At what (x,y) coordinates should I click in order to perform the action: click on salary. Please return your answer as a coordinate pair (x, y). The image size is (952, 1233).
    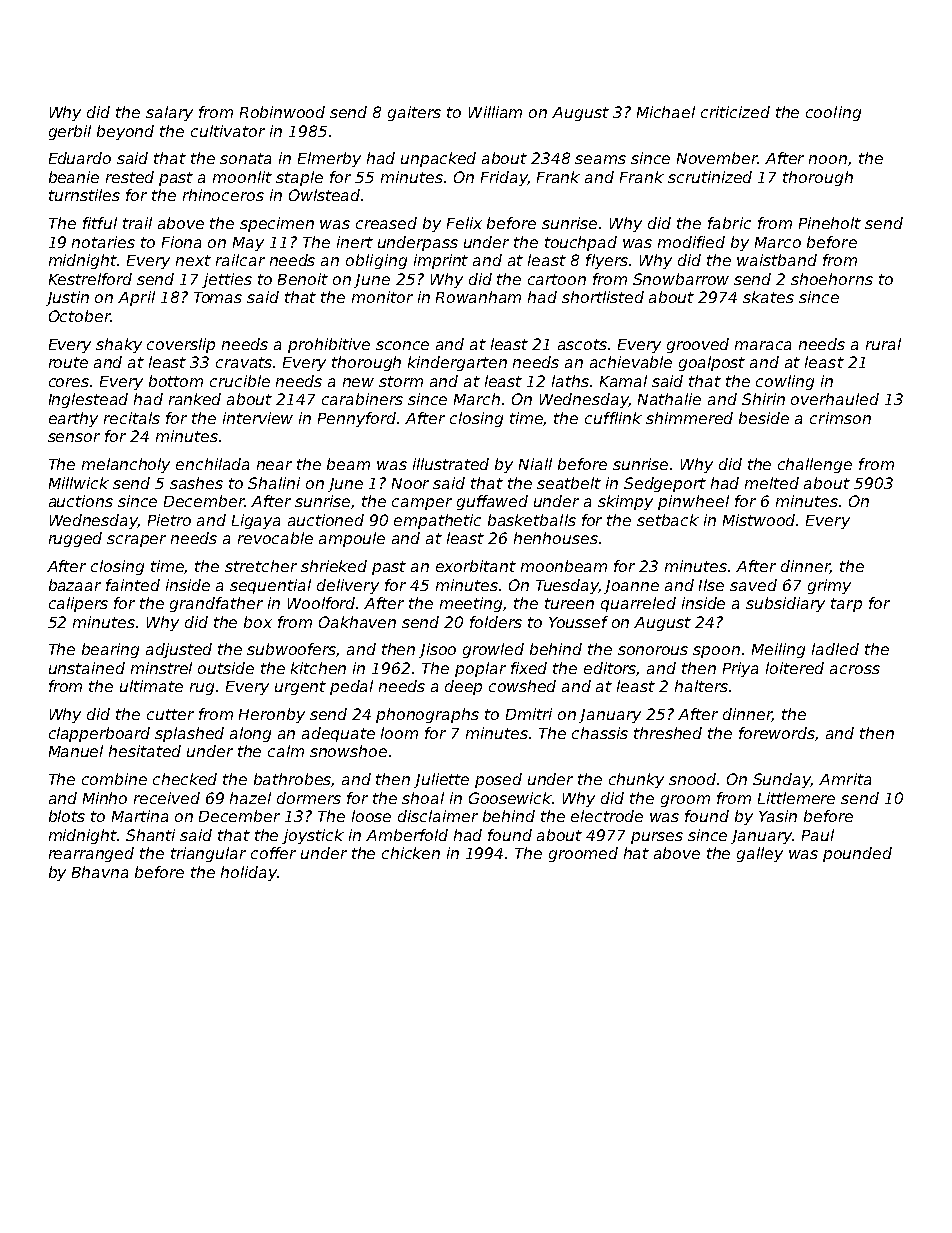
    Looking at the image, I should click on (169, 113).
